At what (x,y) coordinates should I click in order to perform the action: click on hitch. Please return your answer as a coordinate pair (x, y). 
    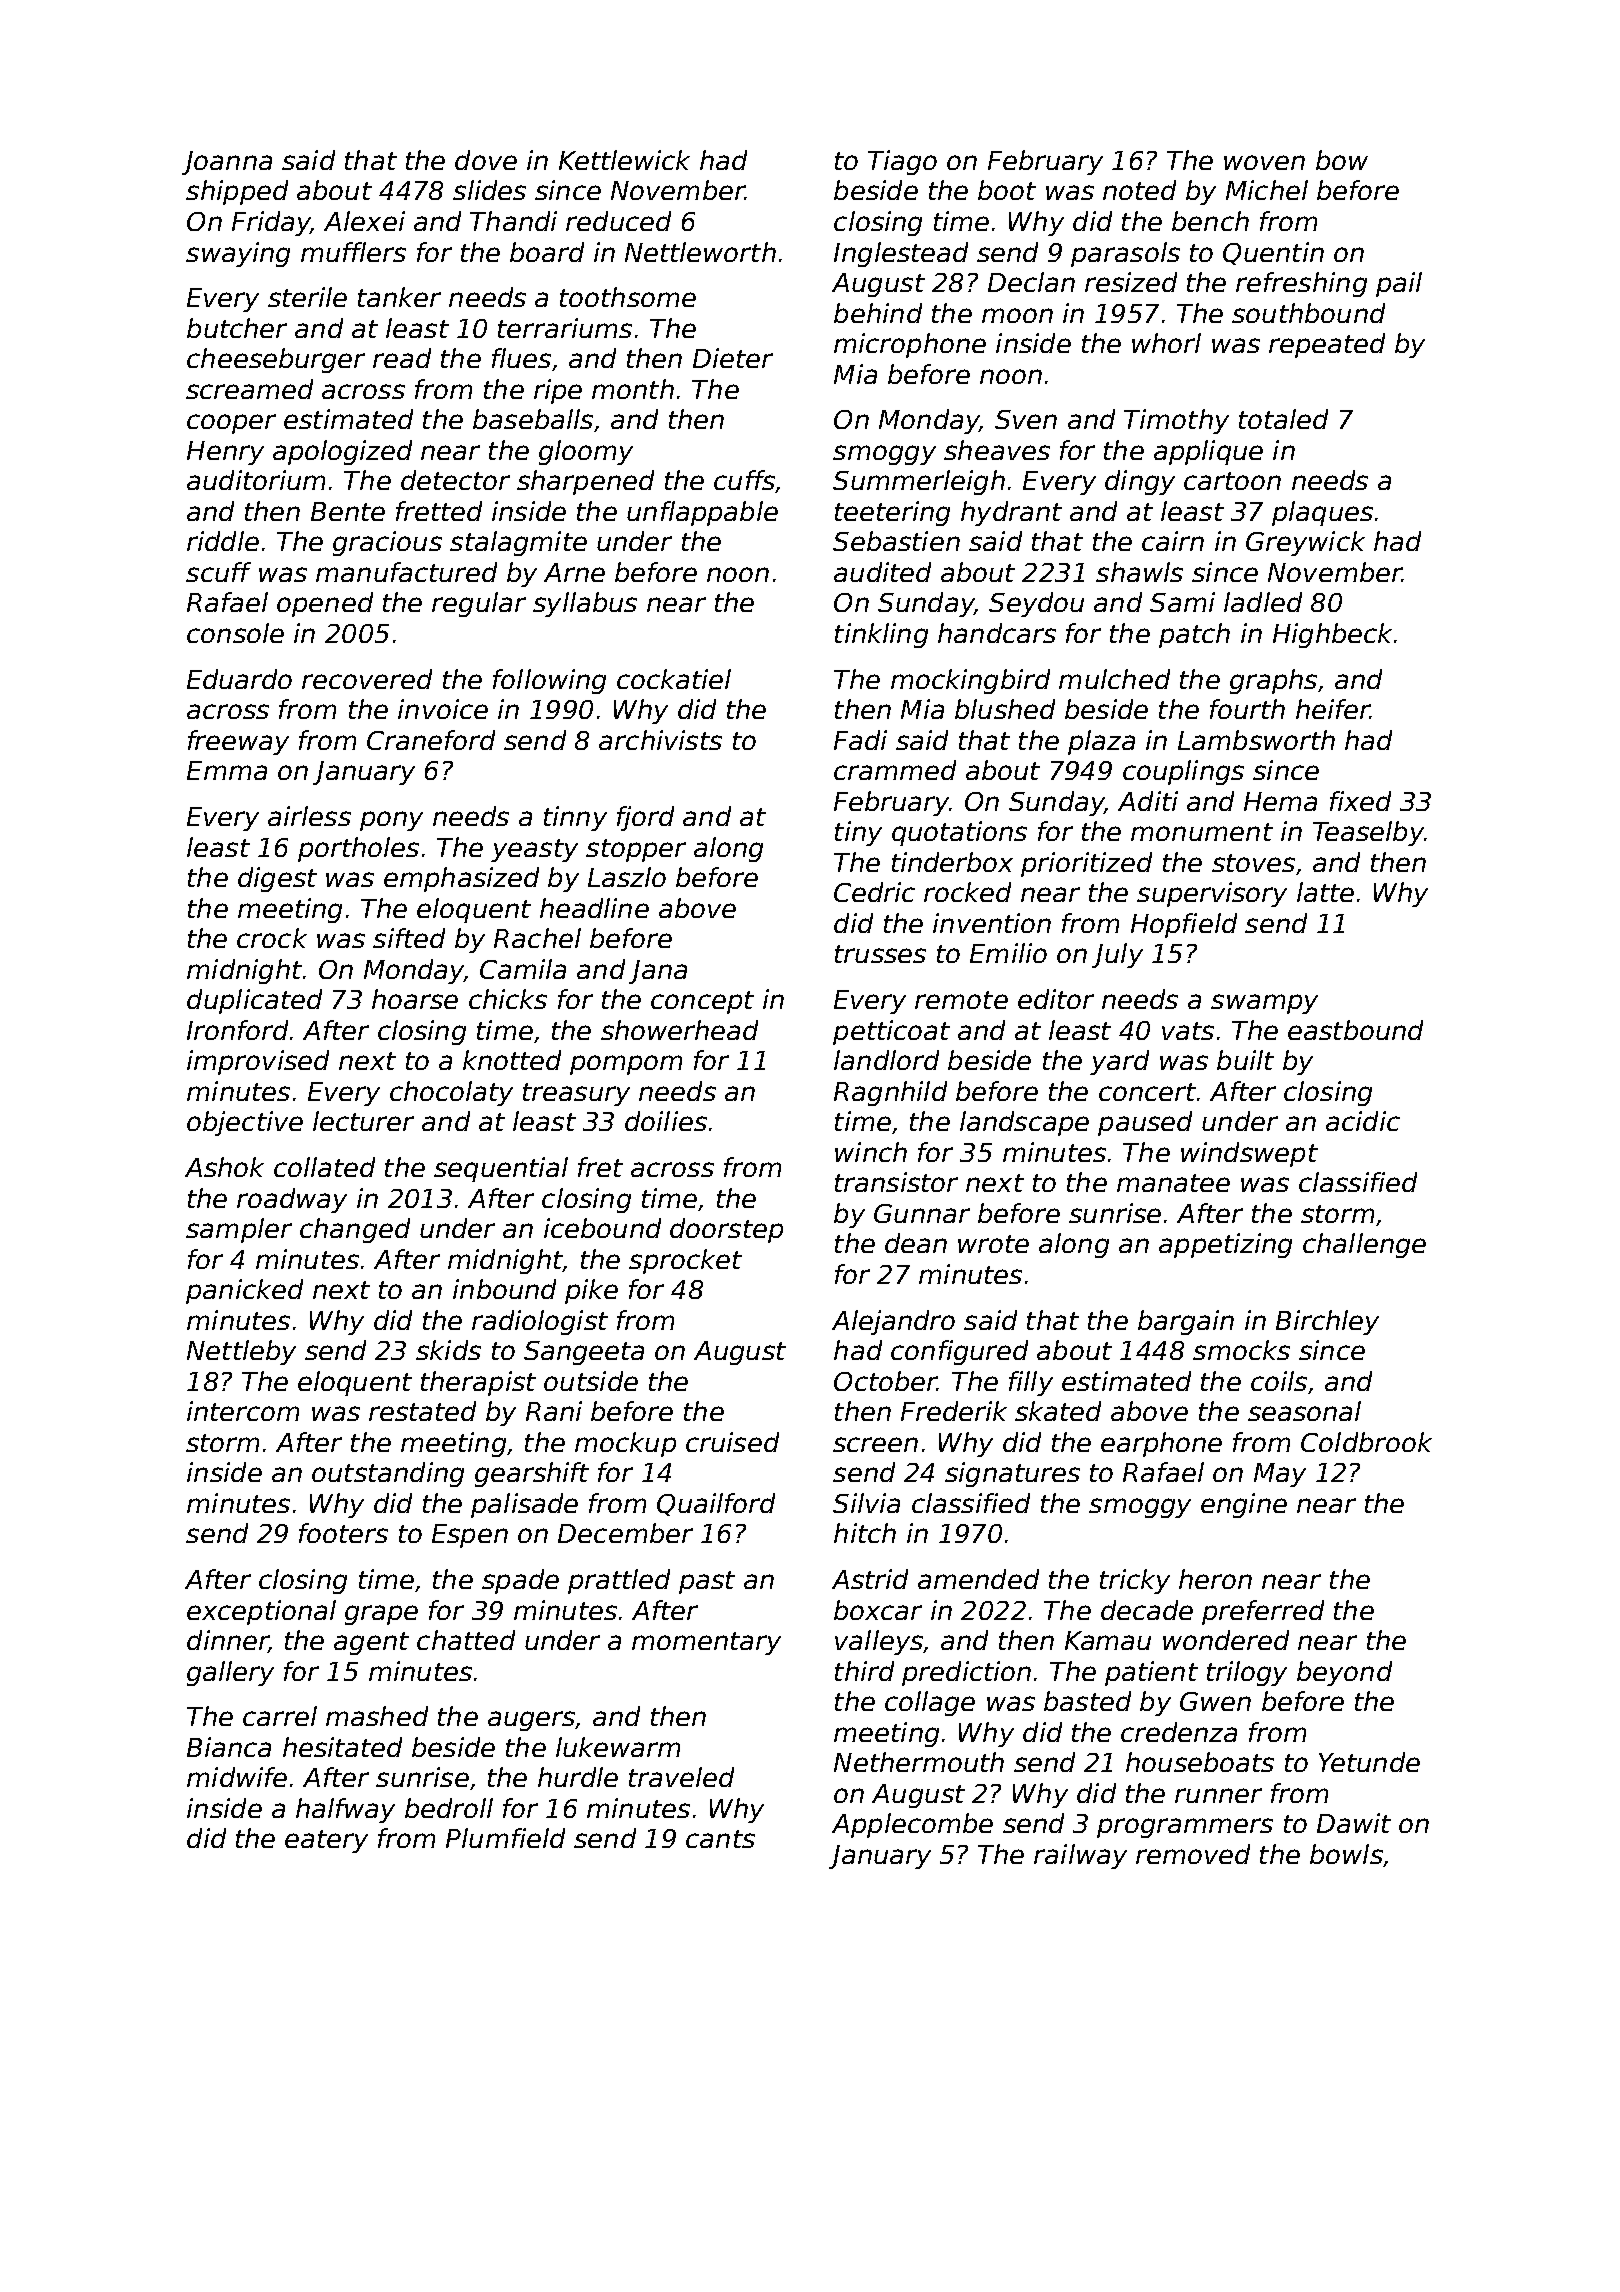
    Looking at the image, I should click on (865, 1533).
